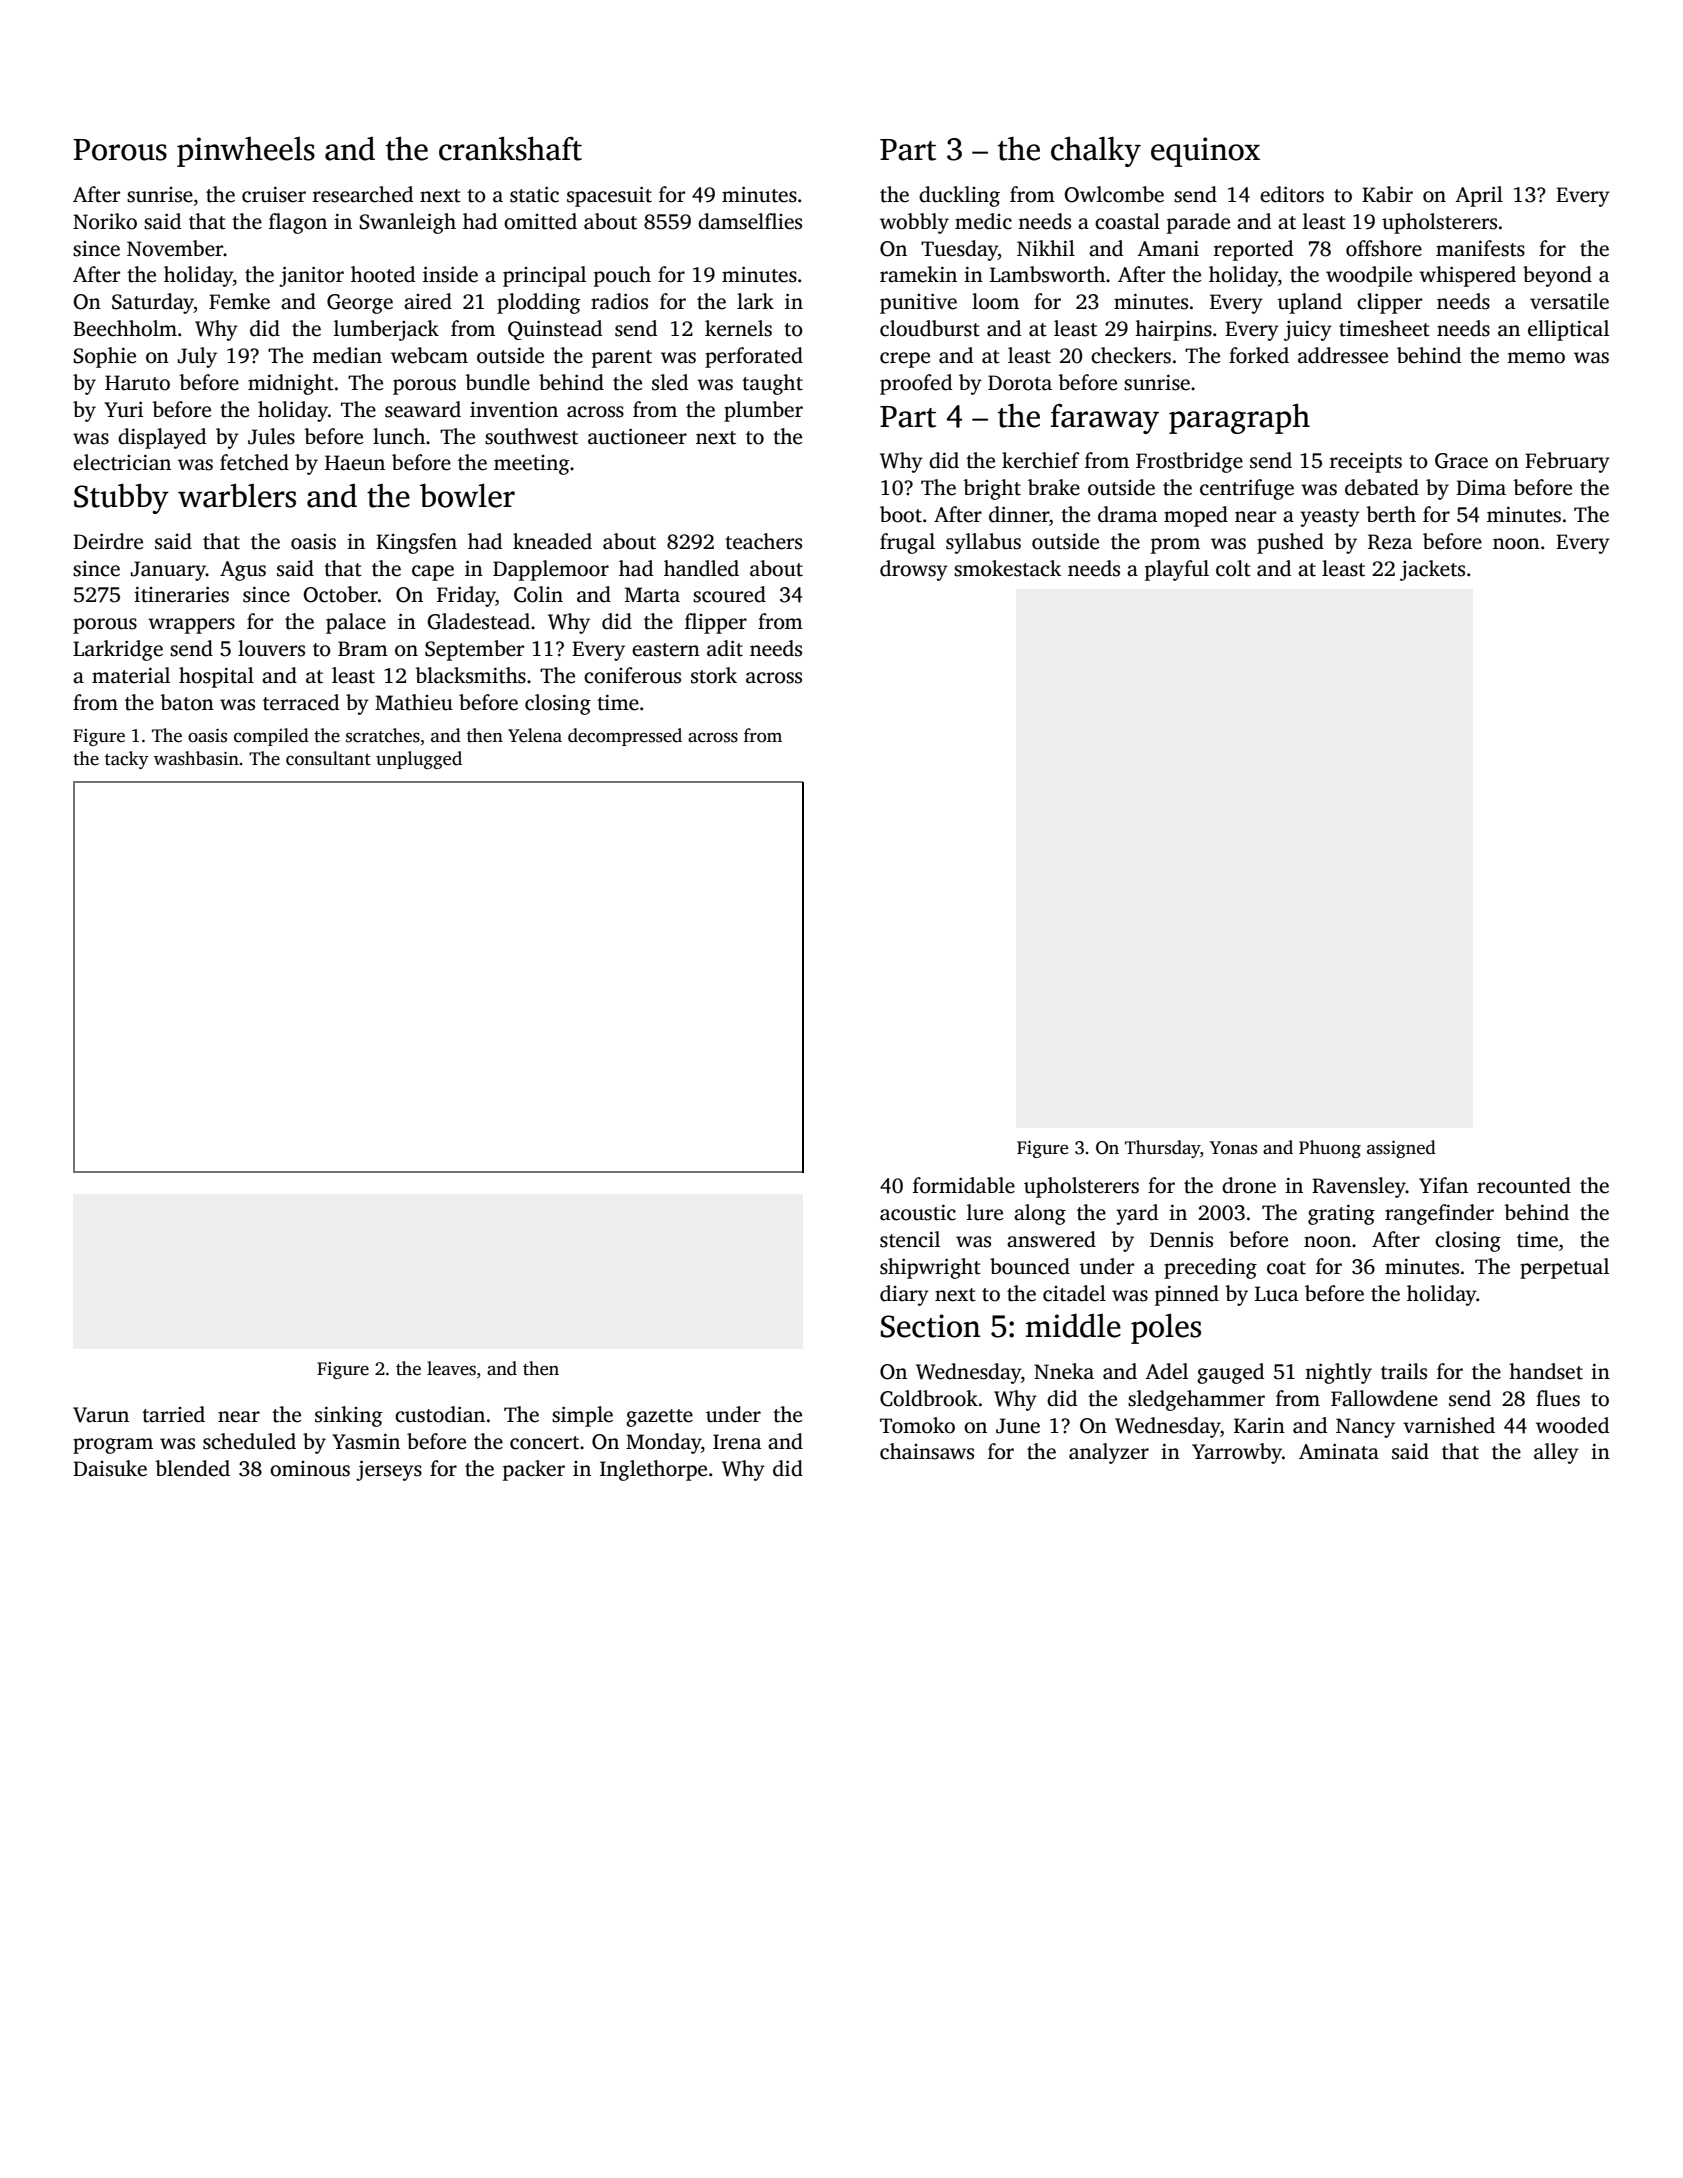 Image resolution: width=1683 pixels, height=2178 pixels. Describe the element at coordinates (246, 152) in the document. I see `pinwheels` at that location.
